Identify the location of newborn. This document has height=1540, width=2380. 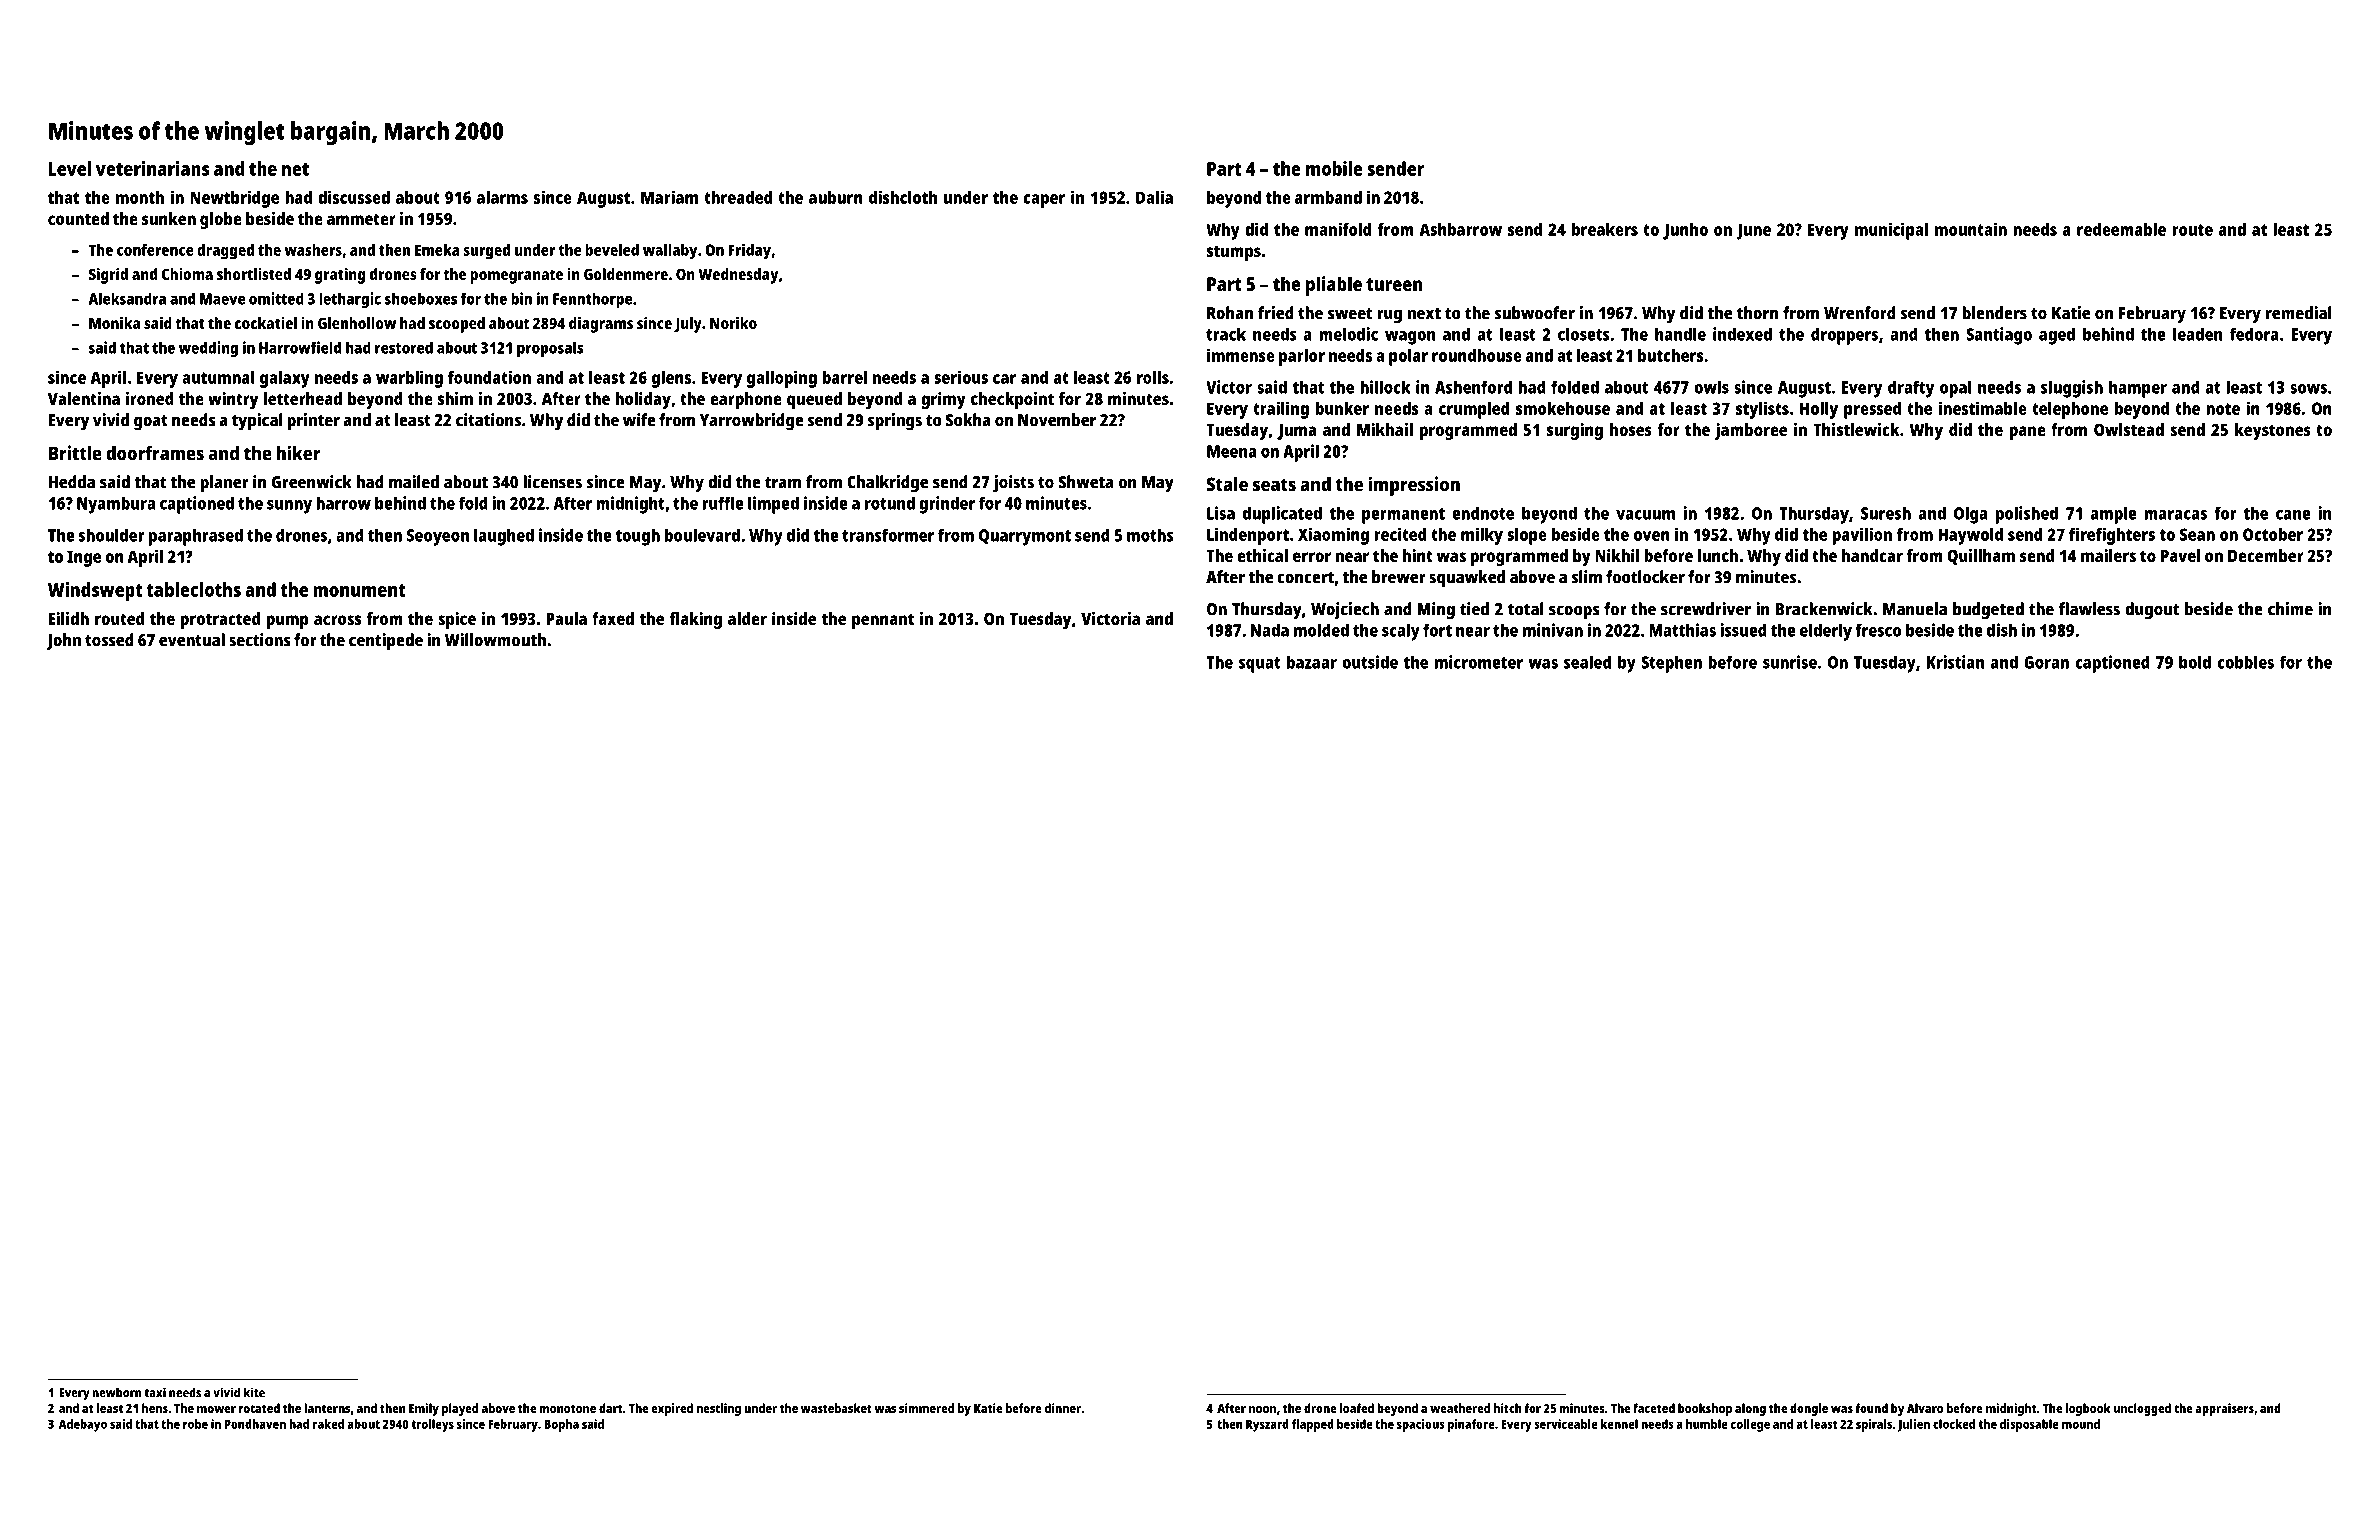
(117, 1392).
